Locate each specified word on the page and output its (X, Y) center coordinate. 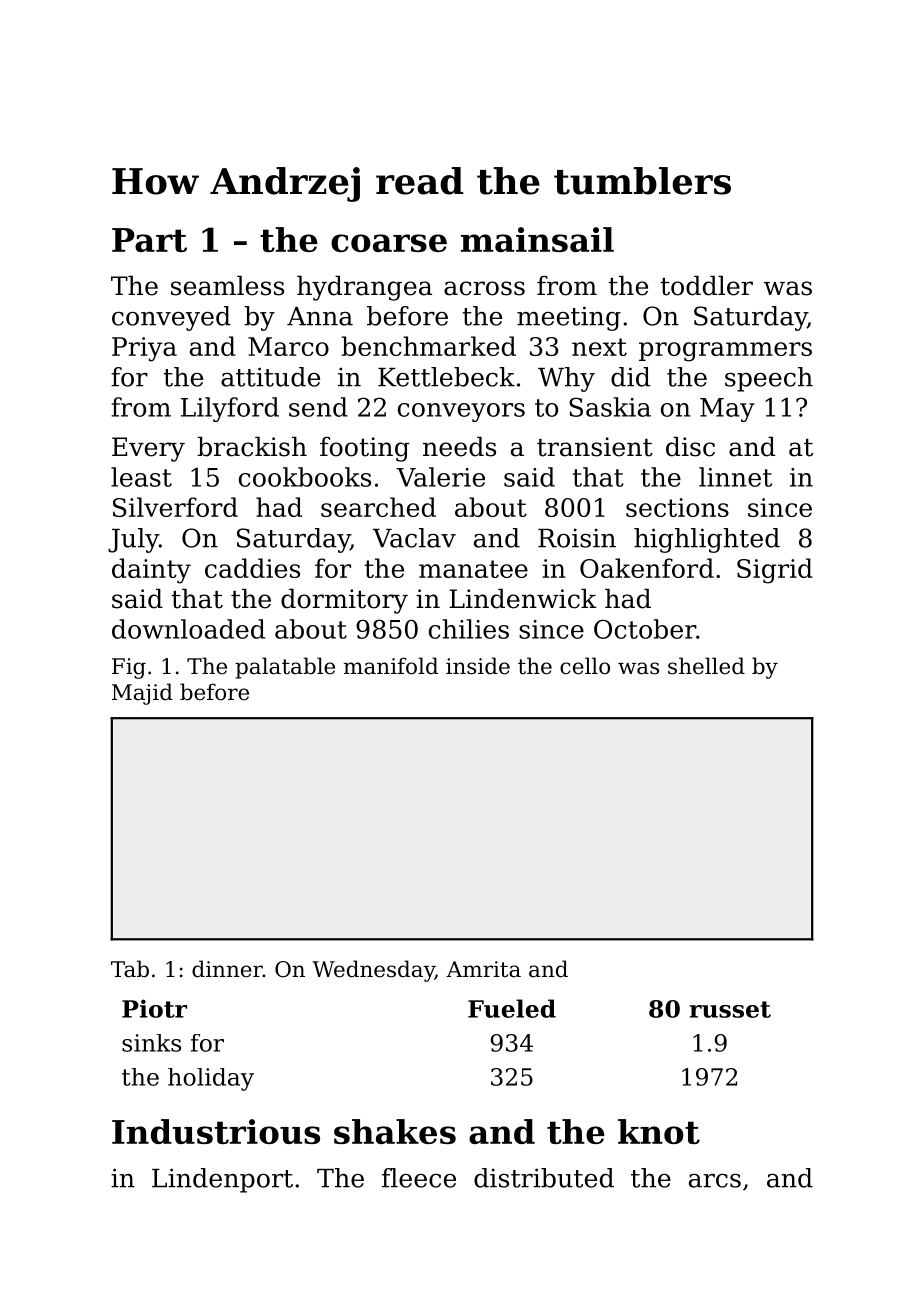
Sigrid (775, 571)
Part (149, 240)
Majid (142, 694)
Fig (129, 668)
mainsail (537, 239)
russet (730, 1009)
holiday (211, 1079)
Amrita (483, 969)
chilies (469, 629)
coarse (389, 243)
